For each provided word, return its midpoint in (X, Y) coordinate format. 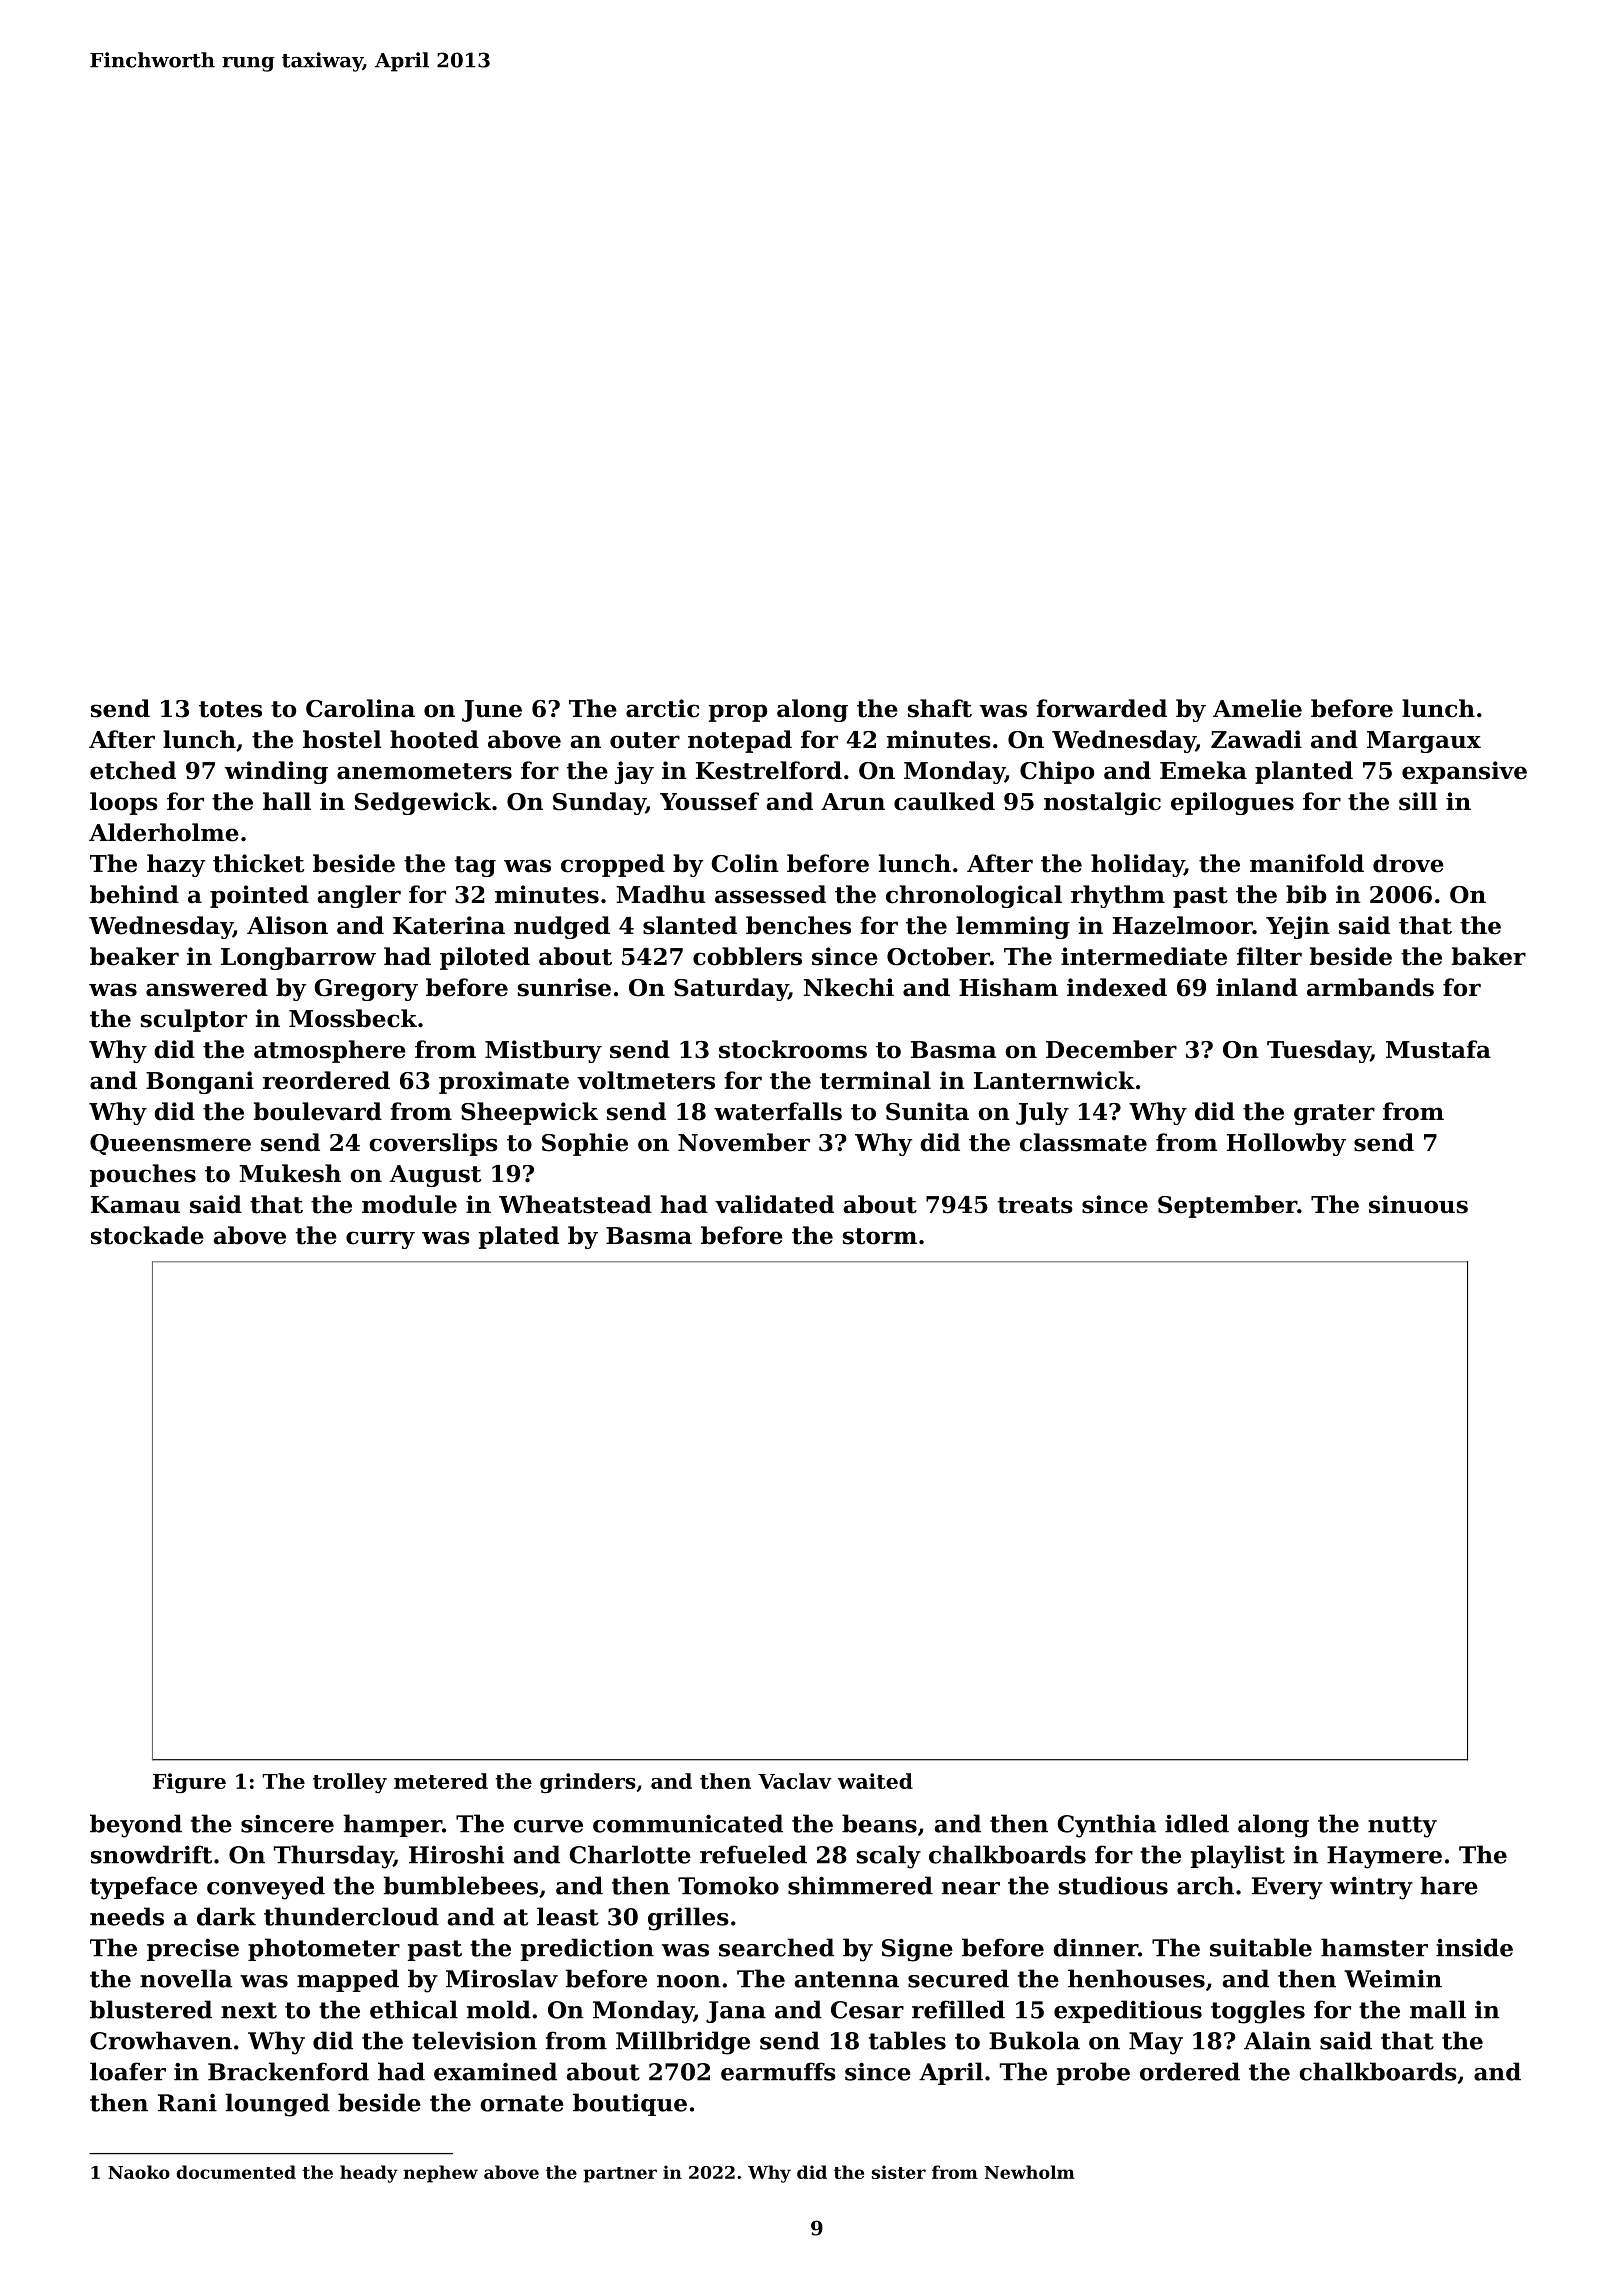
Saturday (731, 989)
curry (380, 1240)
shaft (940, 708)
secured (958, 1978)
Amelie (1257, 708)
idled (1197, 1823)
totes (230, 709)
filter (1269, 956)
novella (186, 1978)
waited (875, 1781)
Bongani (200, 1082)
